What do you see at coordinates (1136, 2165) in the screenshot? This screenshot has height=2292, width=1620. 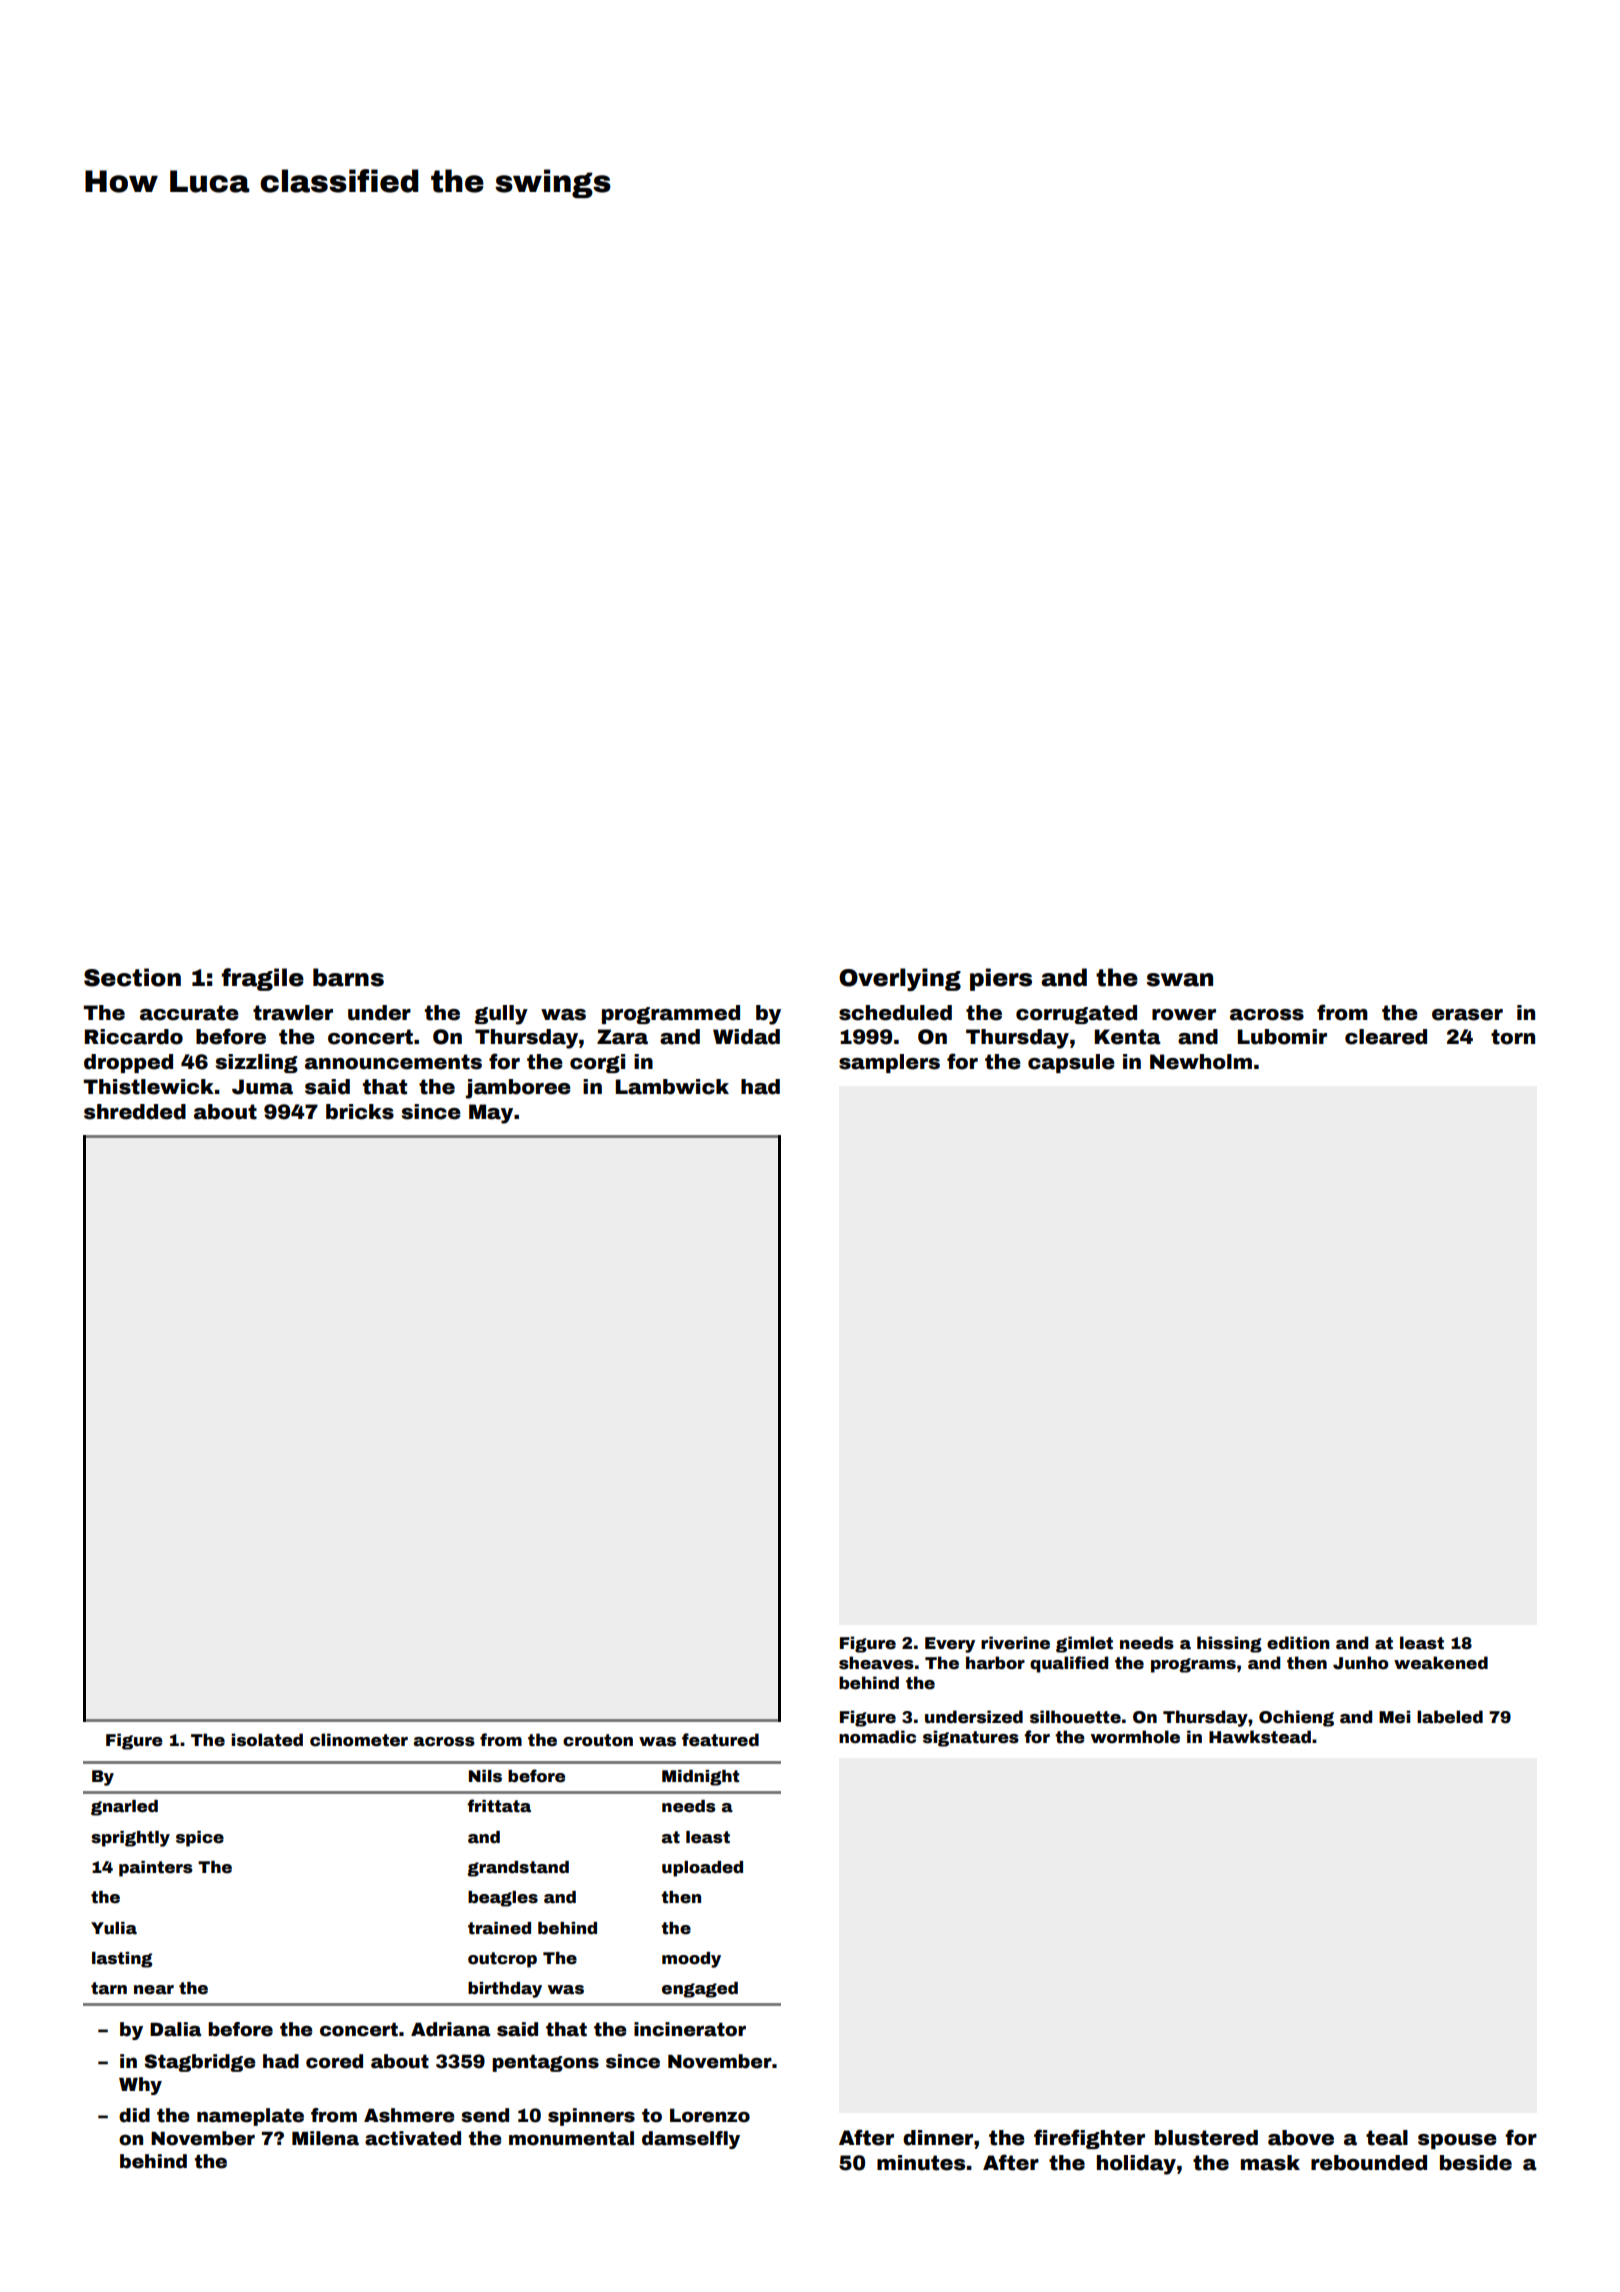 I see `holiday` at bounding box center [1136, 2165].
